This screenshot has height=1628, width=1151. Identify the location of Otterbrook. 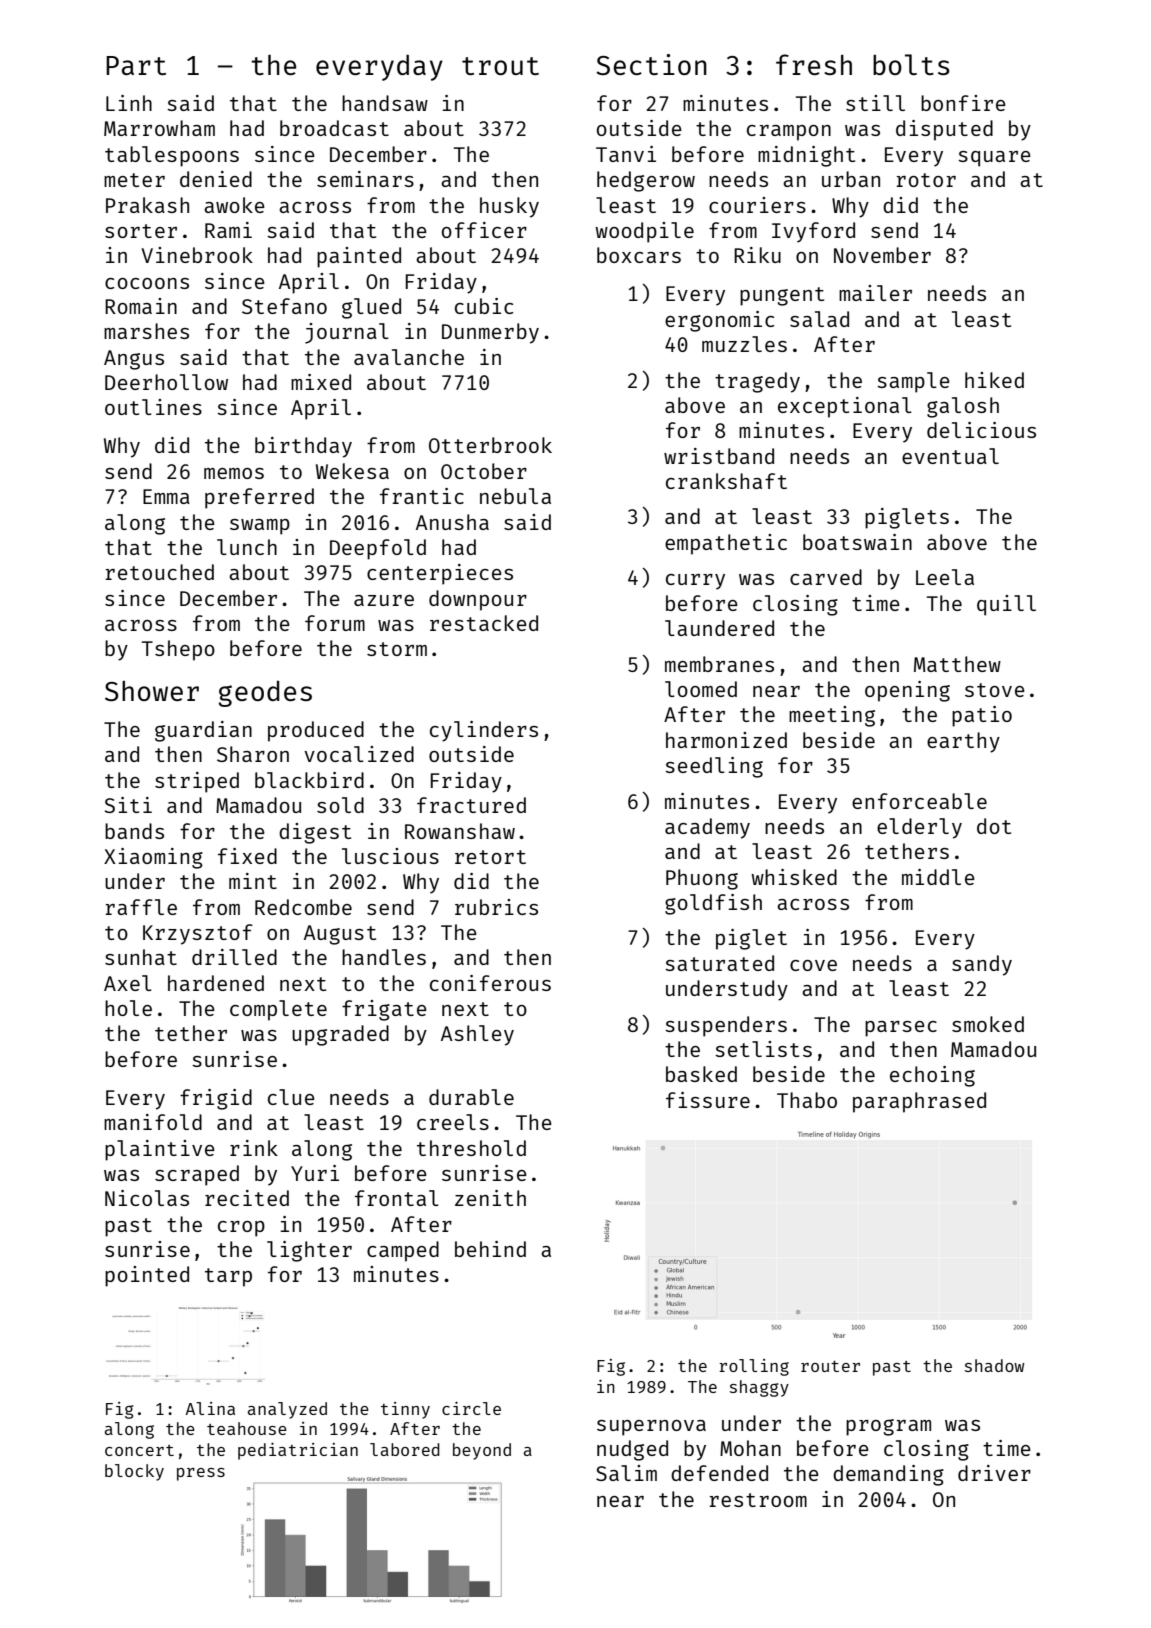
(490, 445).
